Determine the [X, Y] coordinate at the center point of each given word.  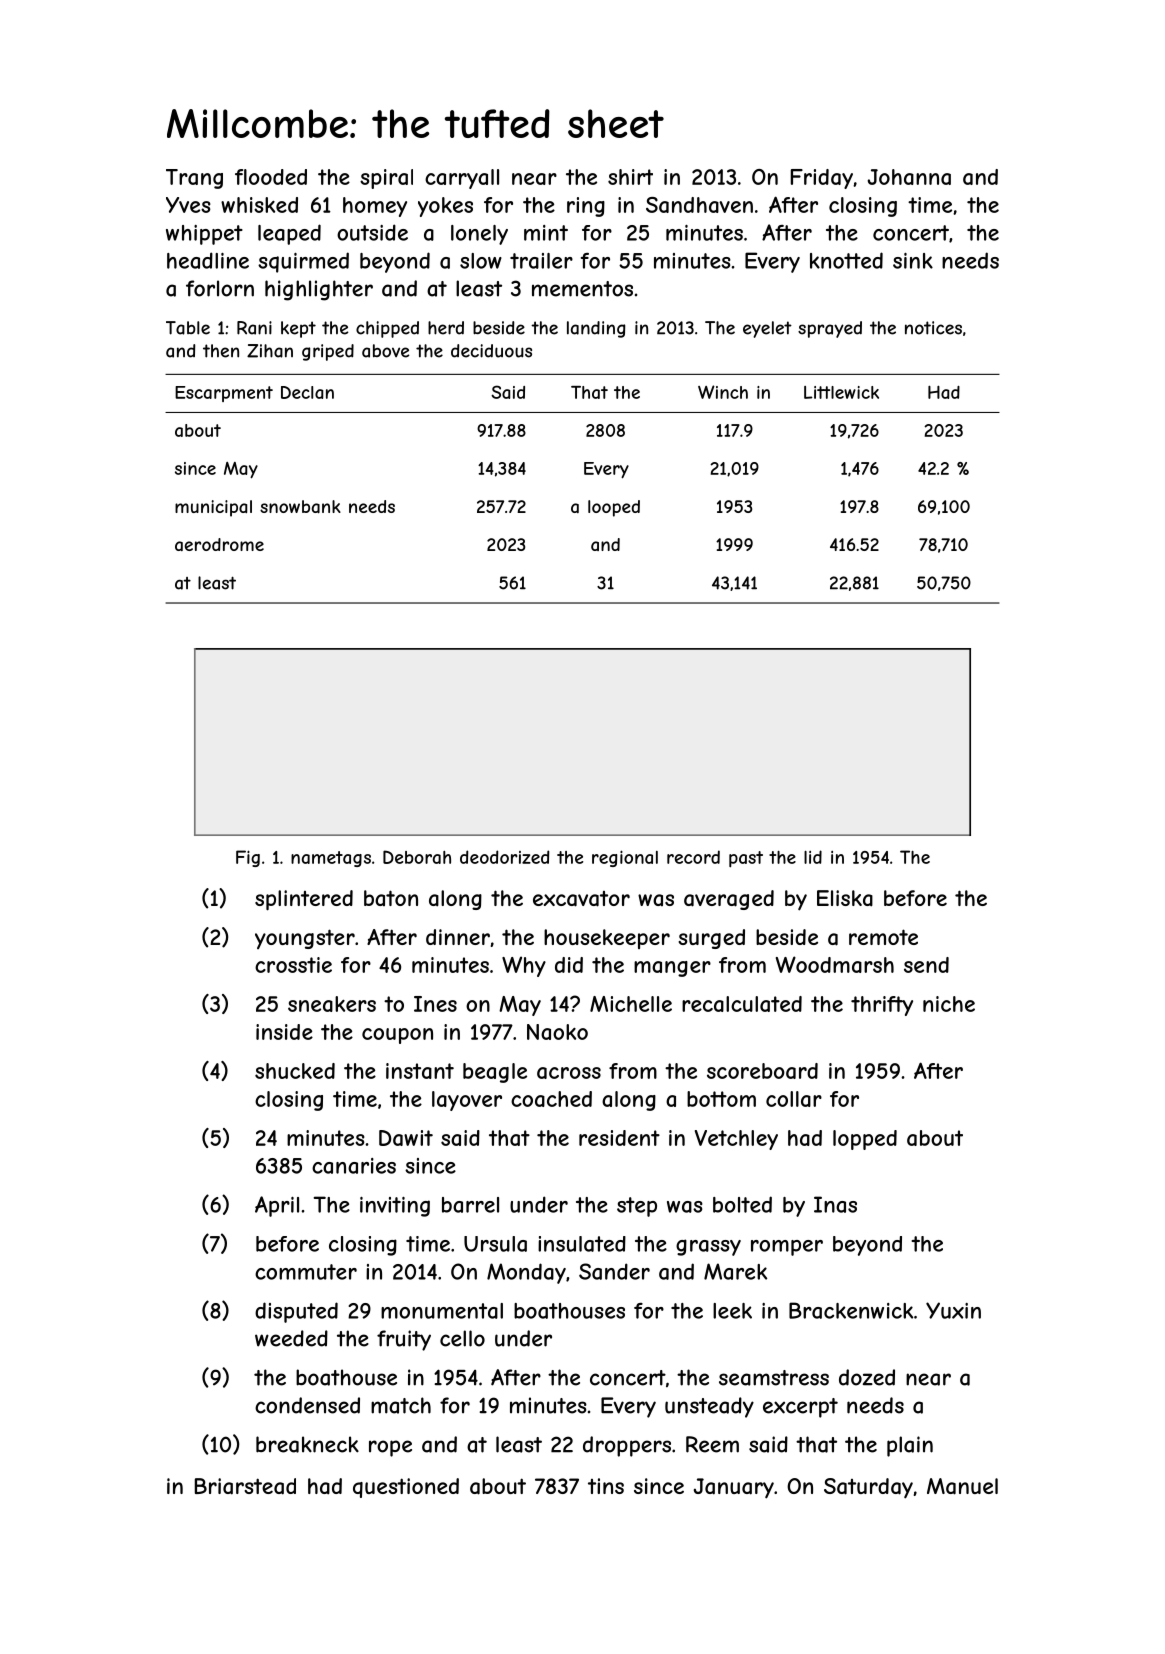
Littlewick [841, 392]
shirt [630, 177]
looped [614, 508]
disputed [296, 1312]
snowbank [300, 506]
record [693, 857]
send [926, 965]
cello [462, 1338]
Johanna [909, 177]
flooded [271, 177]
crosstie [293, 965]
